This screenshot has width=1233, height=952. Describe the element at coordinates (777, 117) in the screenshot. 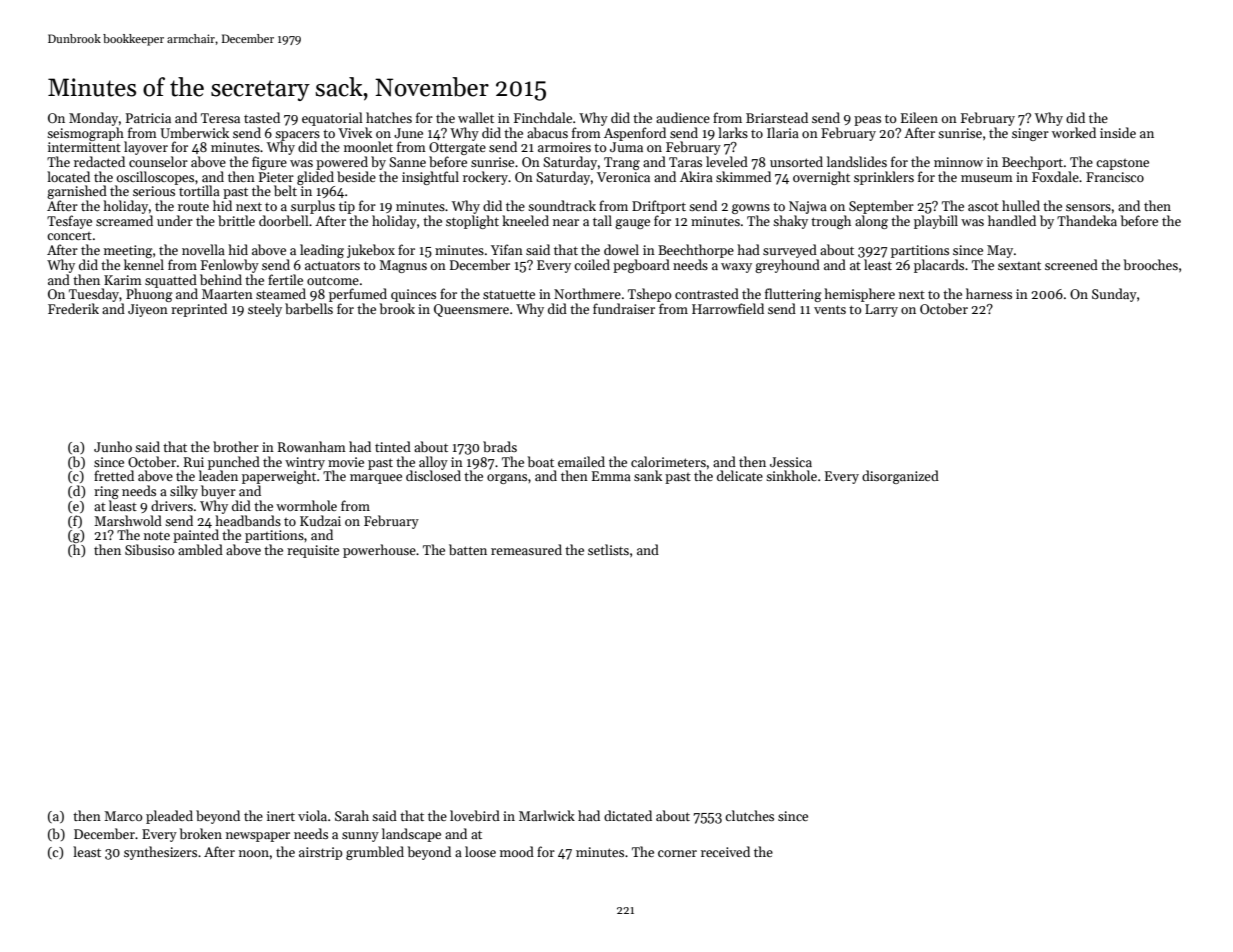

I see `Briarstead` at that location.
